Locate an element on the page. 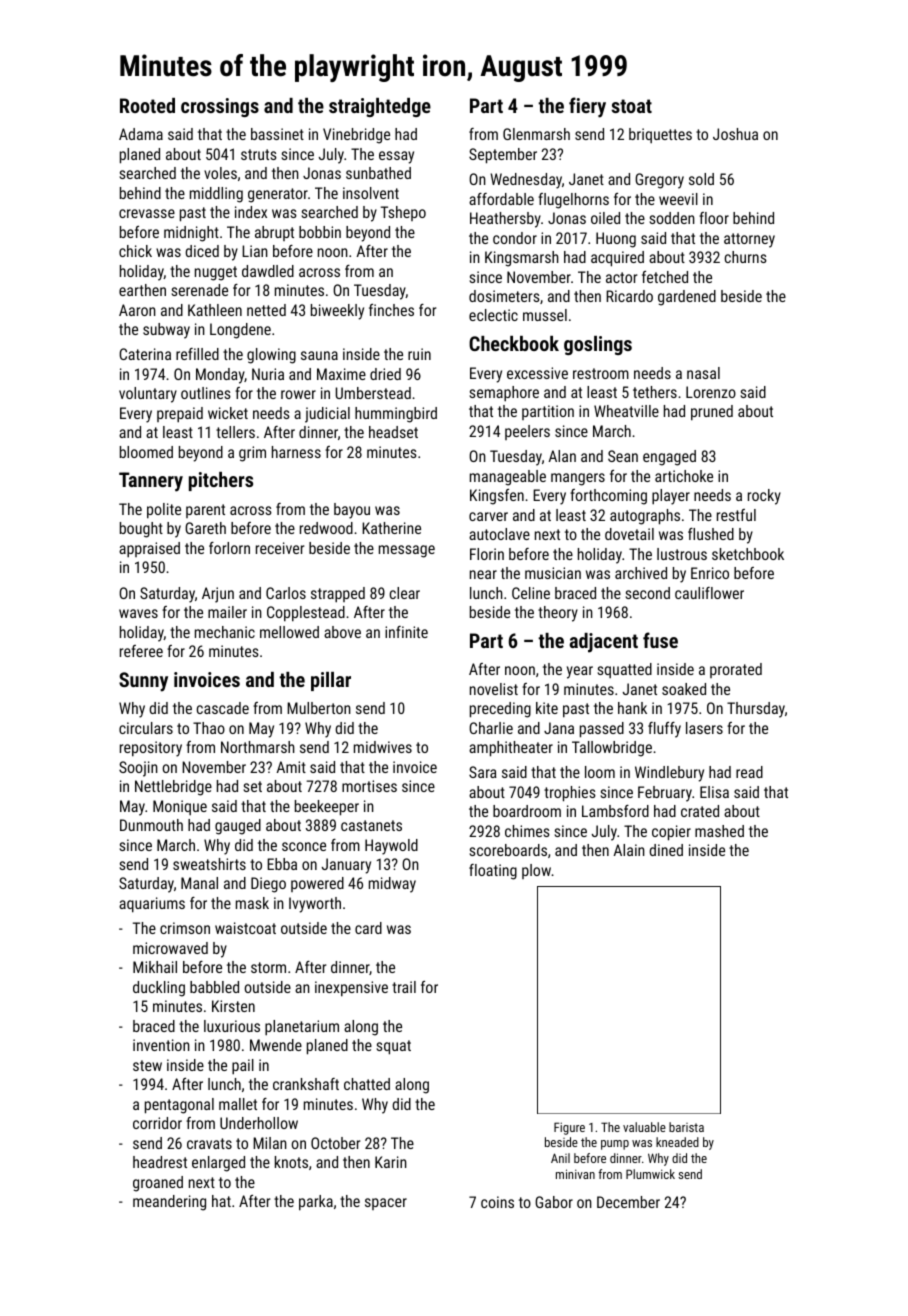  mallet is located at coordinates (238, 1104).
